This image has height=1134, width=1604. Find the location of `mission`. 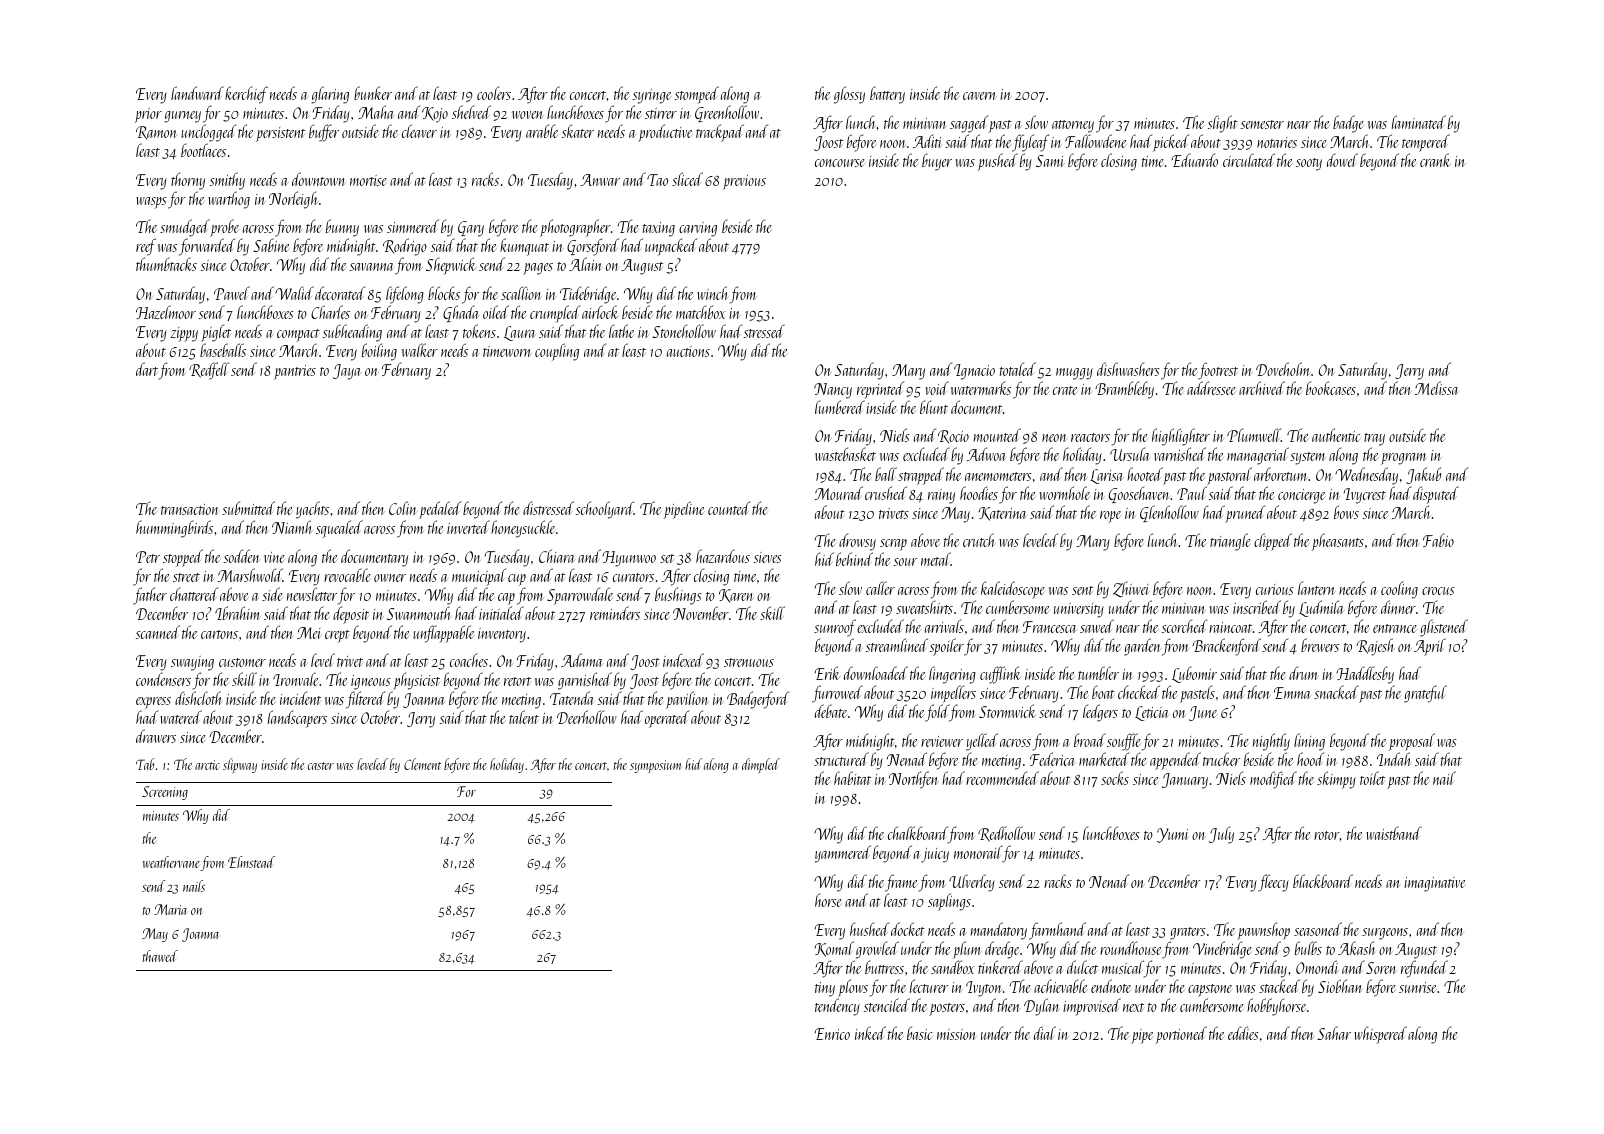

mission is located at coordinates (957, 1034).
